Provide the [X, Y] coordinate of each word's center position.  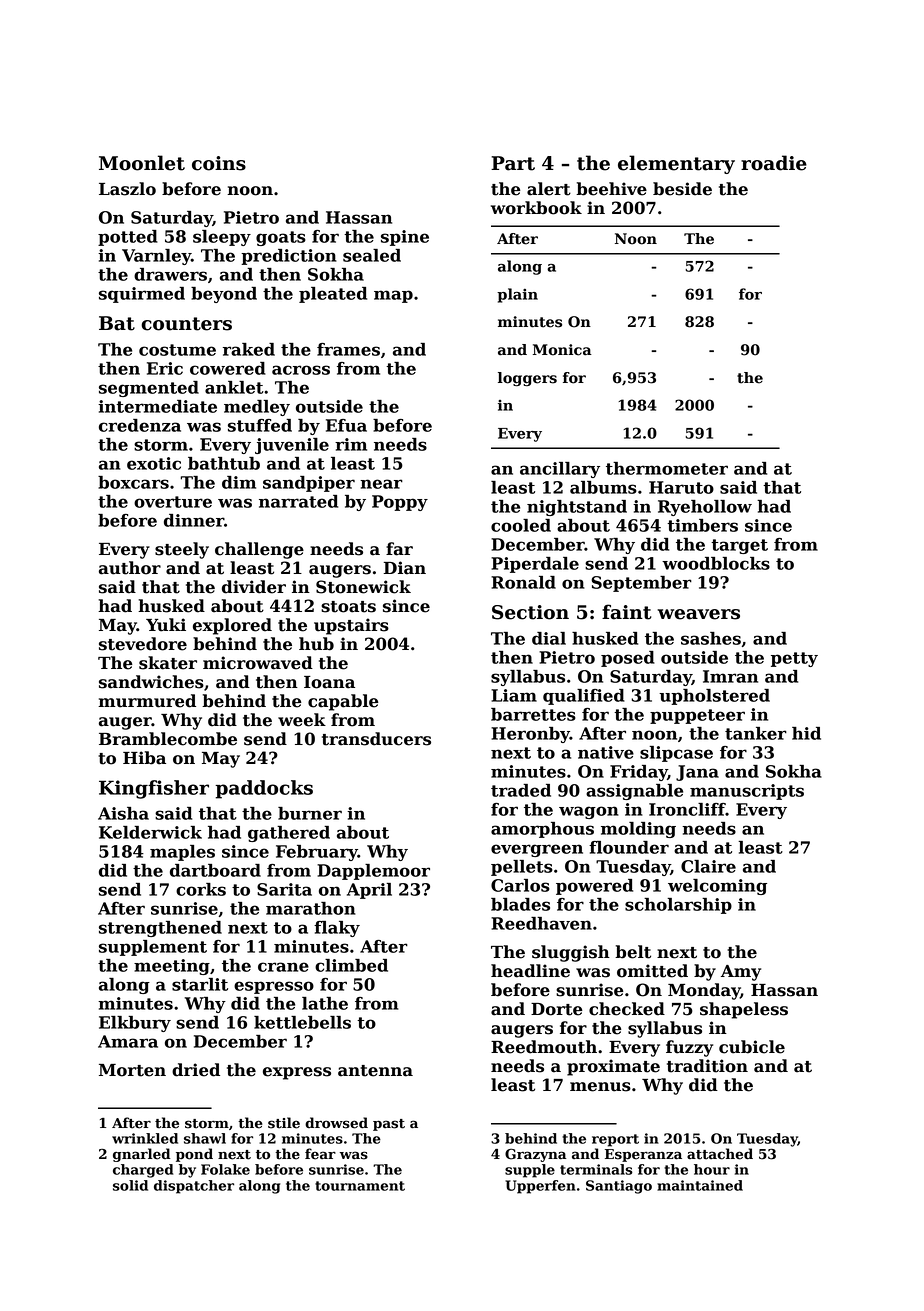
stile [284, 1123]
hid [806, 733]
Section [530, 612]
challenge [259, 550]
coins [219, 163]
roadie [774, 163]
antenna [375, 1071]
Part [513, 163]
